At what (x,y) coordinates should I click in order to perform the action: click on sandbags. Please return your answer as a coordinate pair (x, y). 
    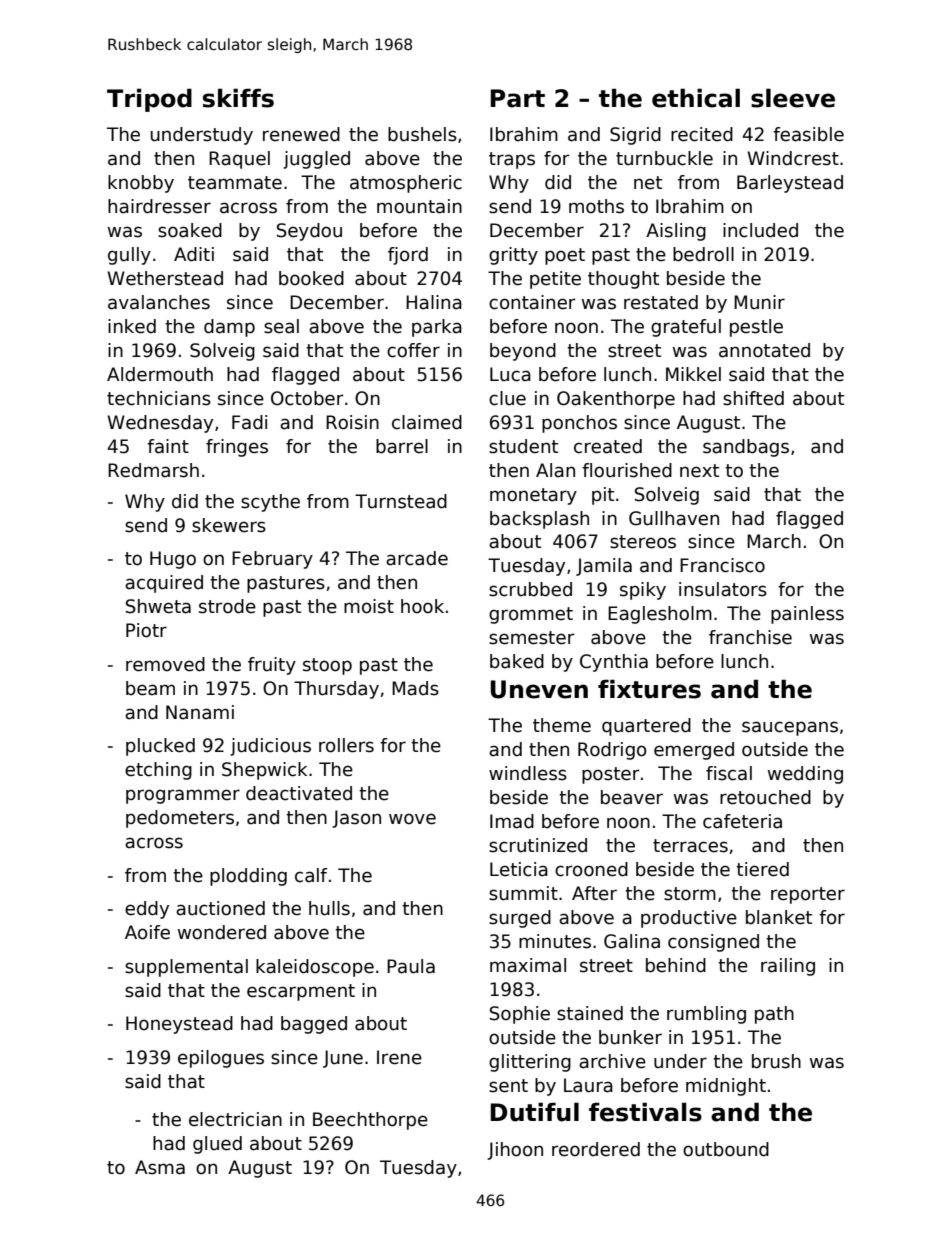
    Looking at the image, I should click on (746, 448).
